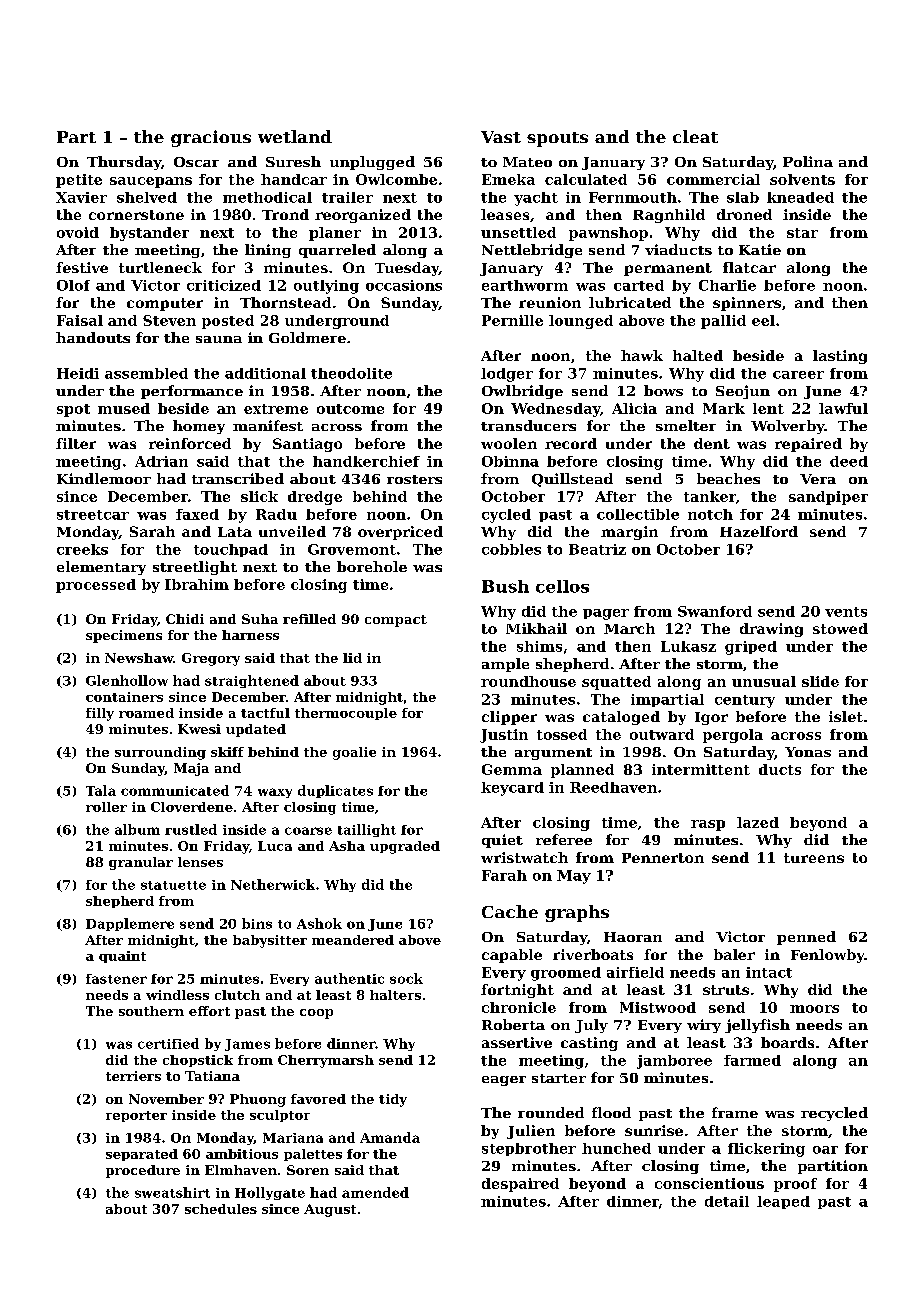  Describe the element at coordinates (518, 232) in the screenshot. I see `unsettled` at that location.
